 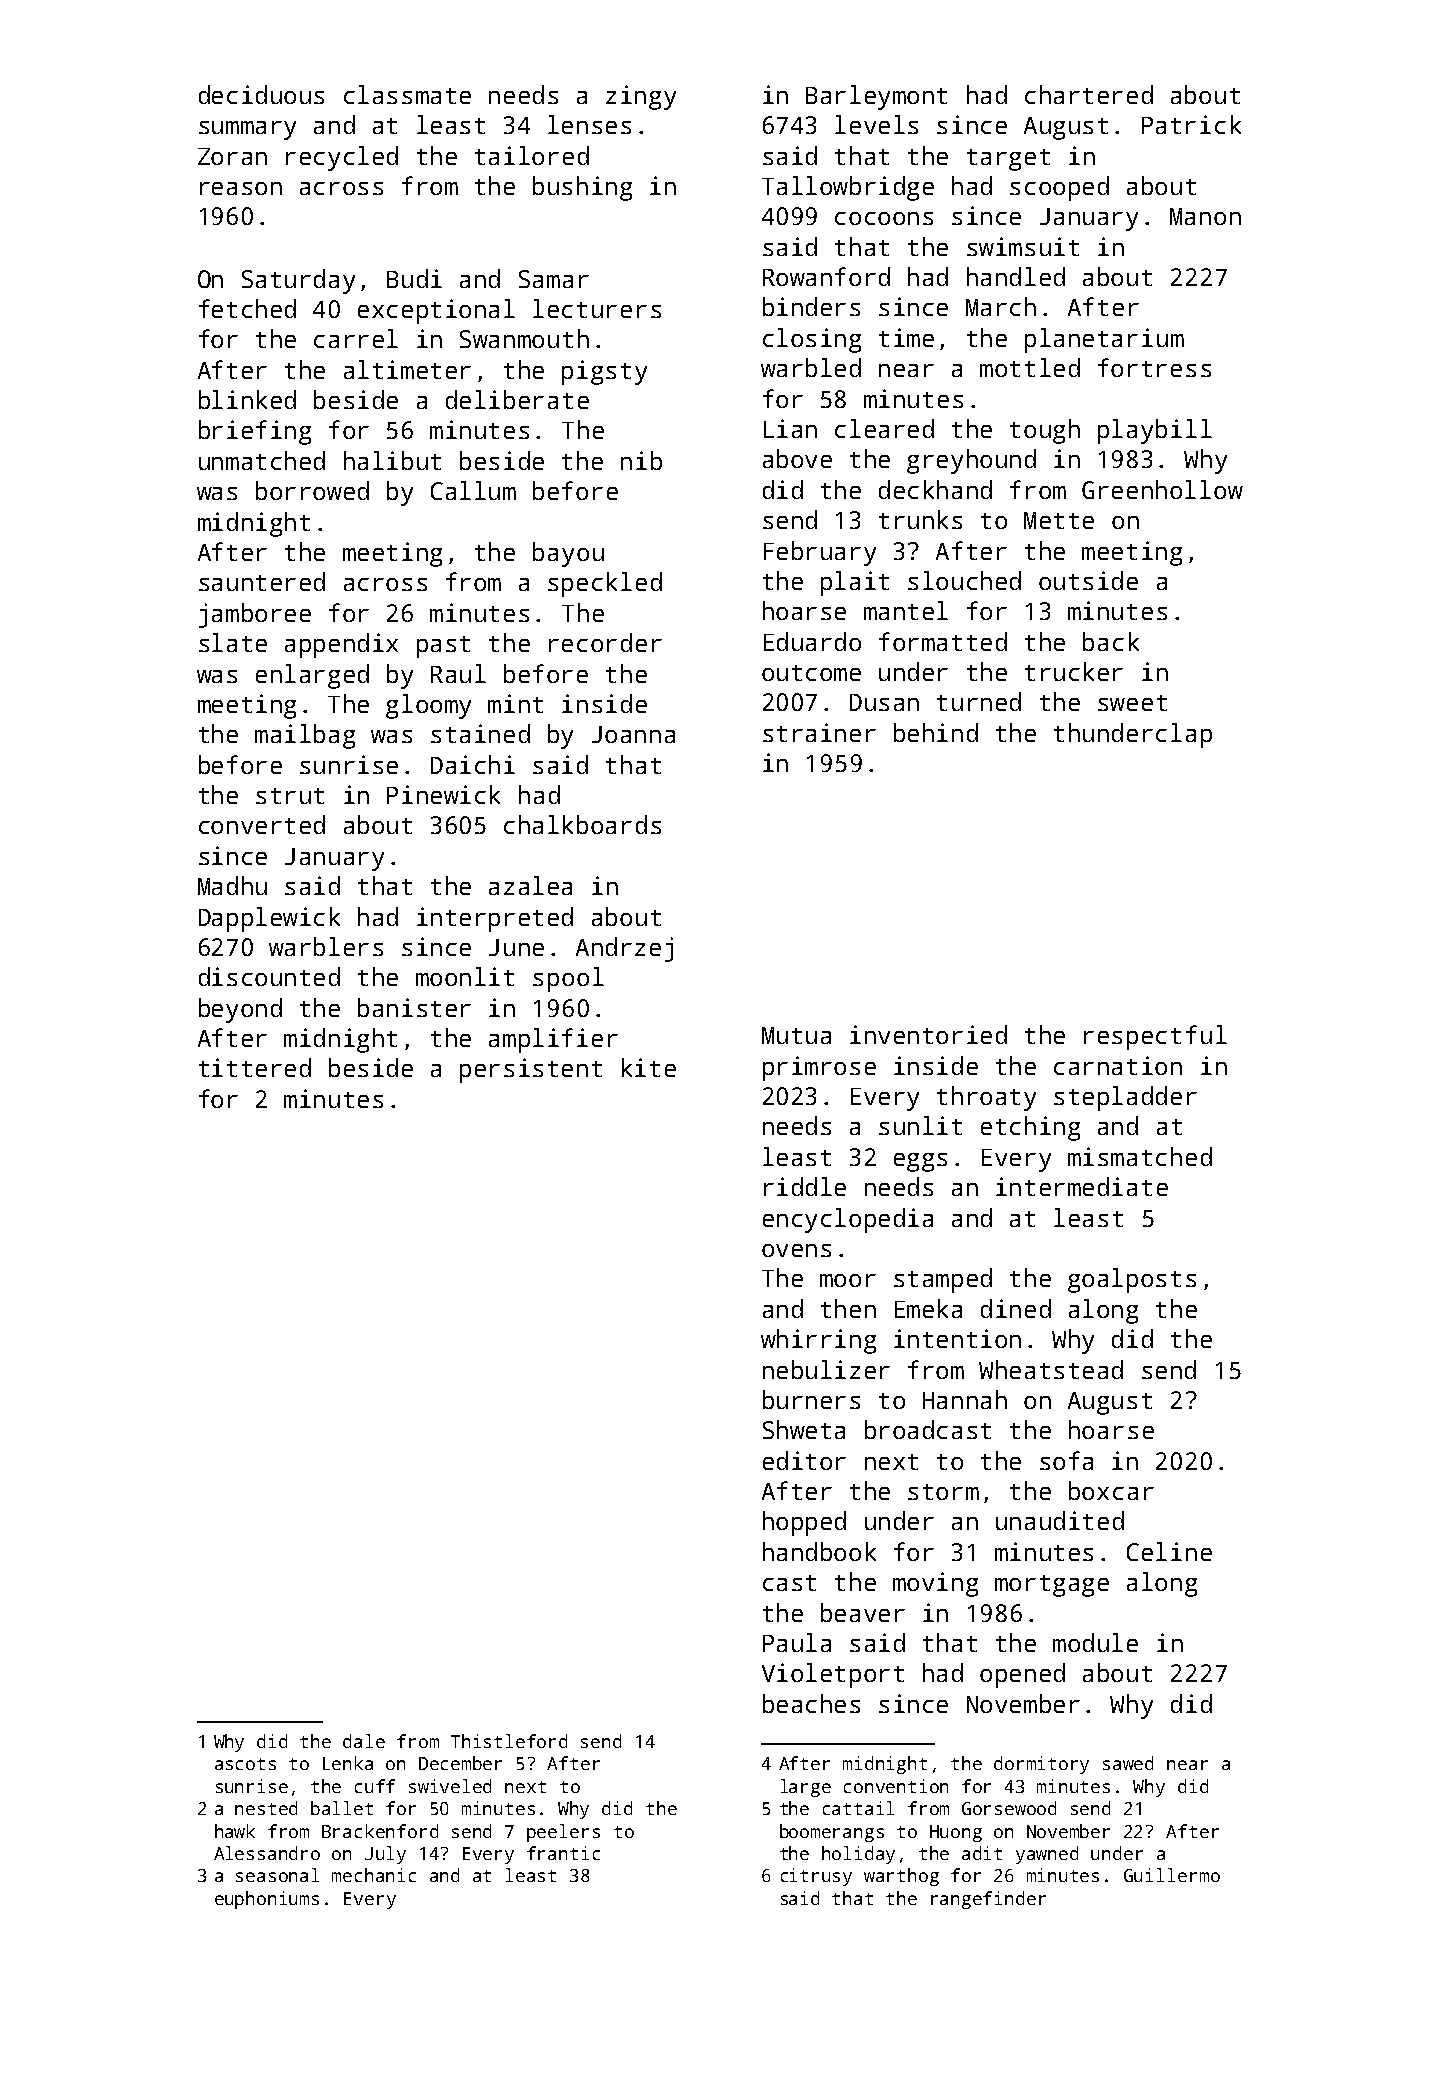 I want to click on Paula, so click(x=797, y=1642).
